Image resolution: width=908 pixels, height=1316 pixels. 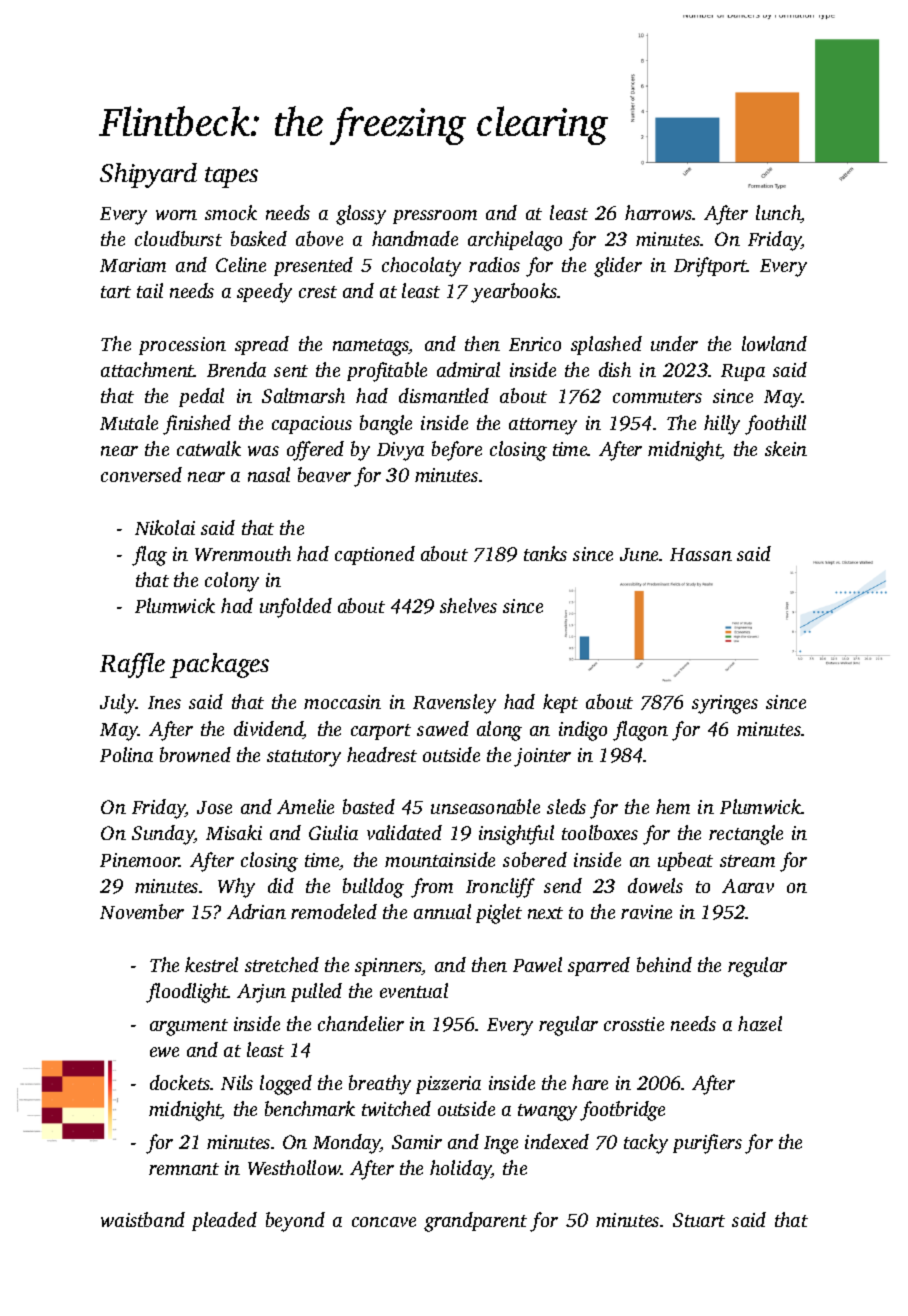 What do you see at coordinates (132, 665) in the image?
I see `Raffle` at bounding box center [132, 665].
